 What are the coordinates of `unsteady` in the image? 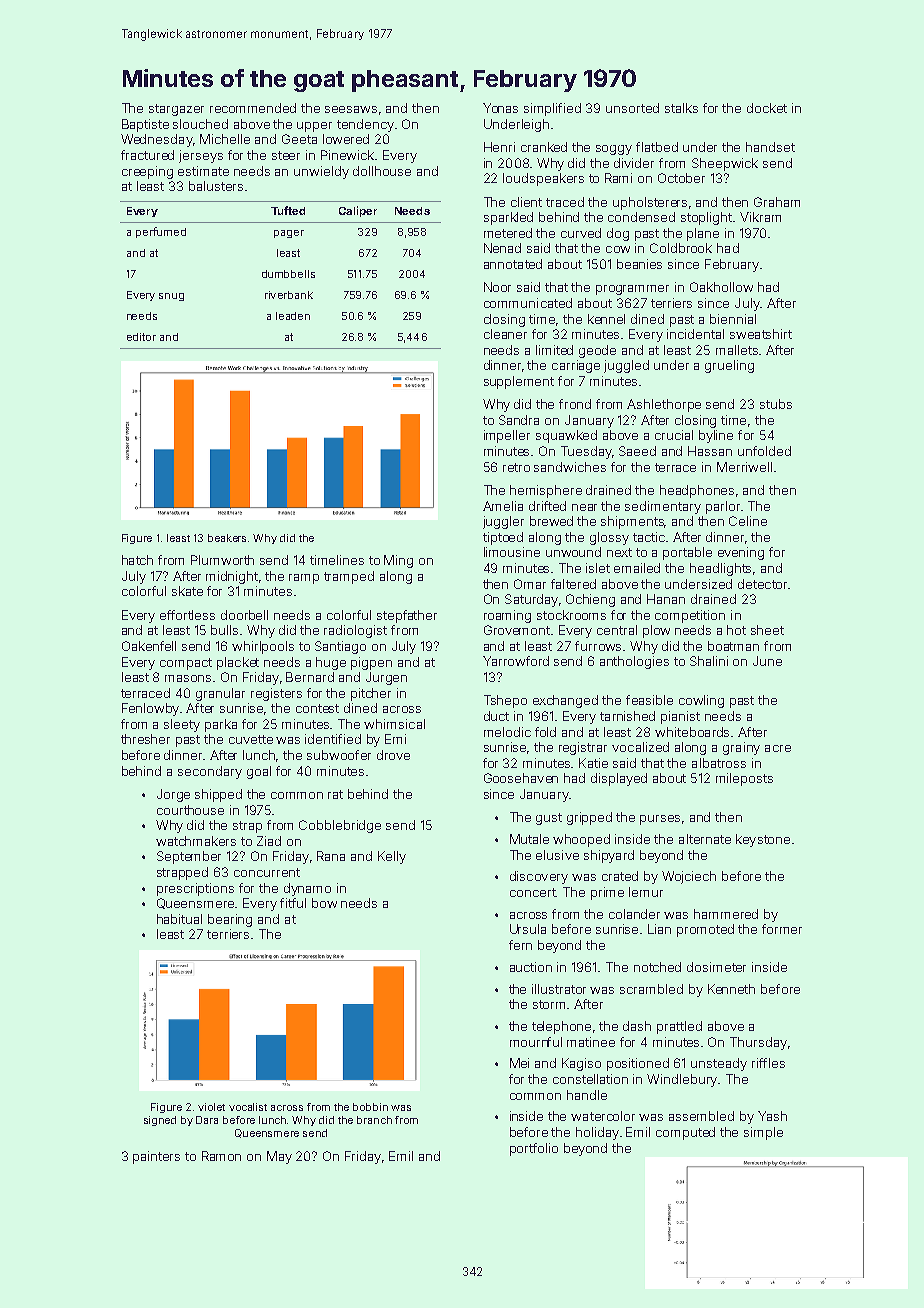 It's located at (719, 1064).
